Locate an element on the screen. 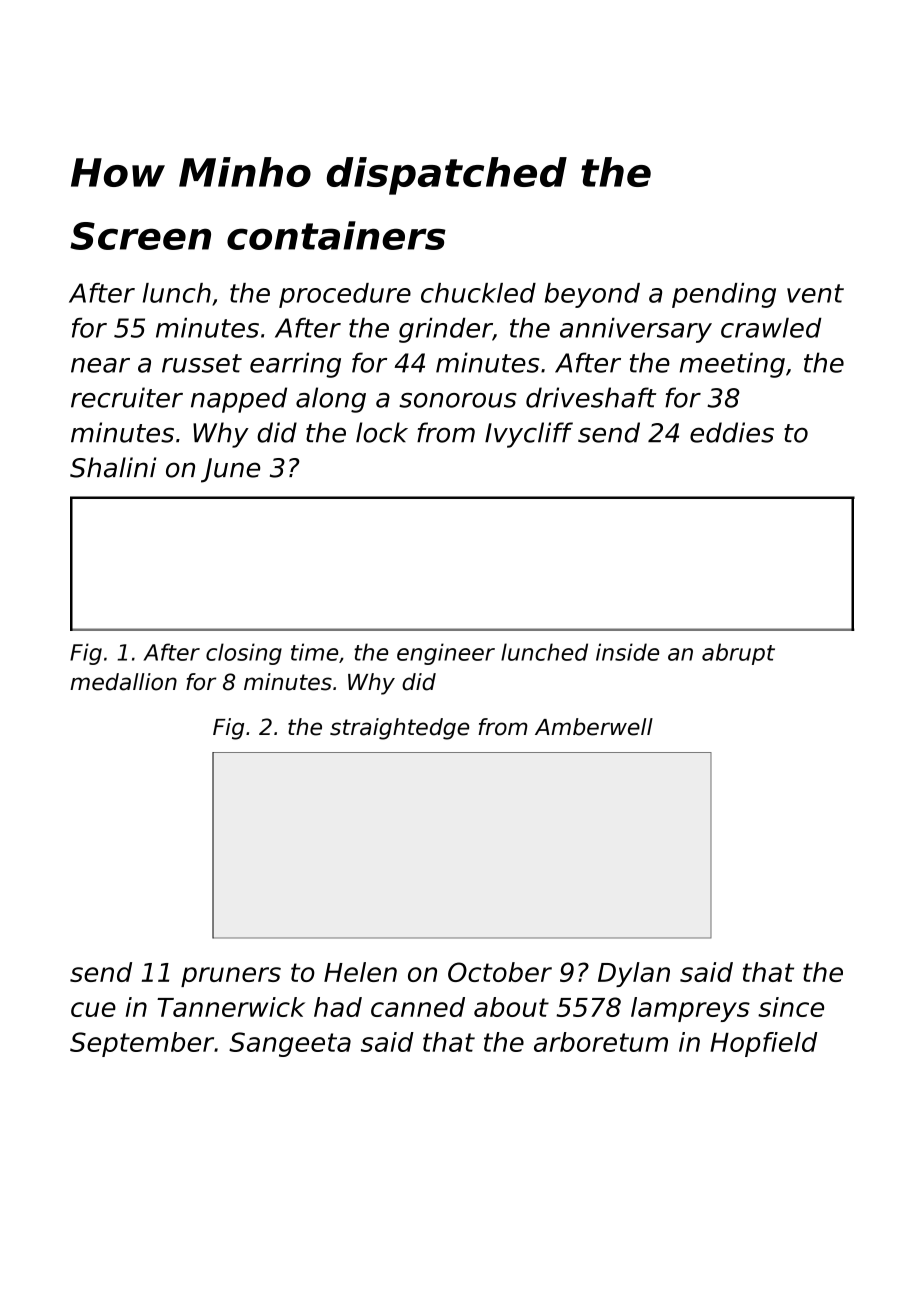  containers is located at coordinates (336, 235).
